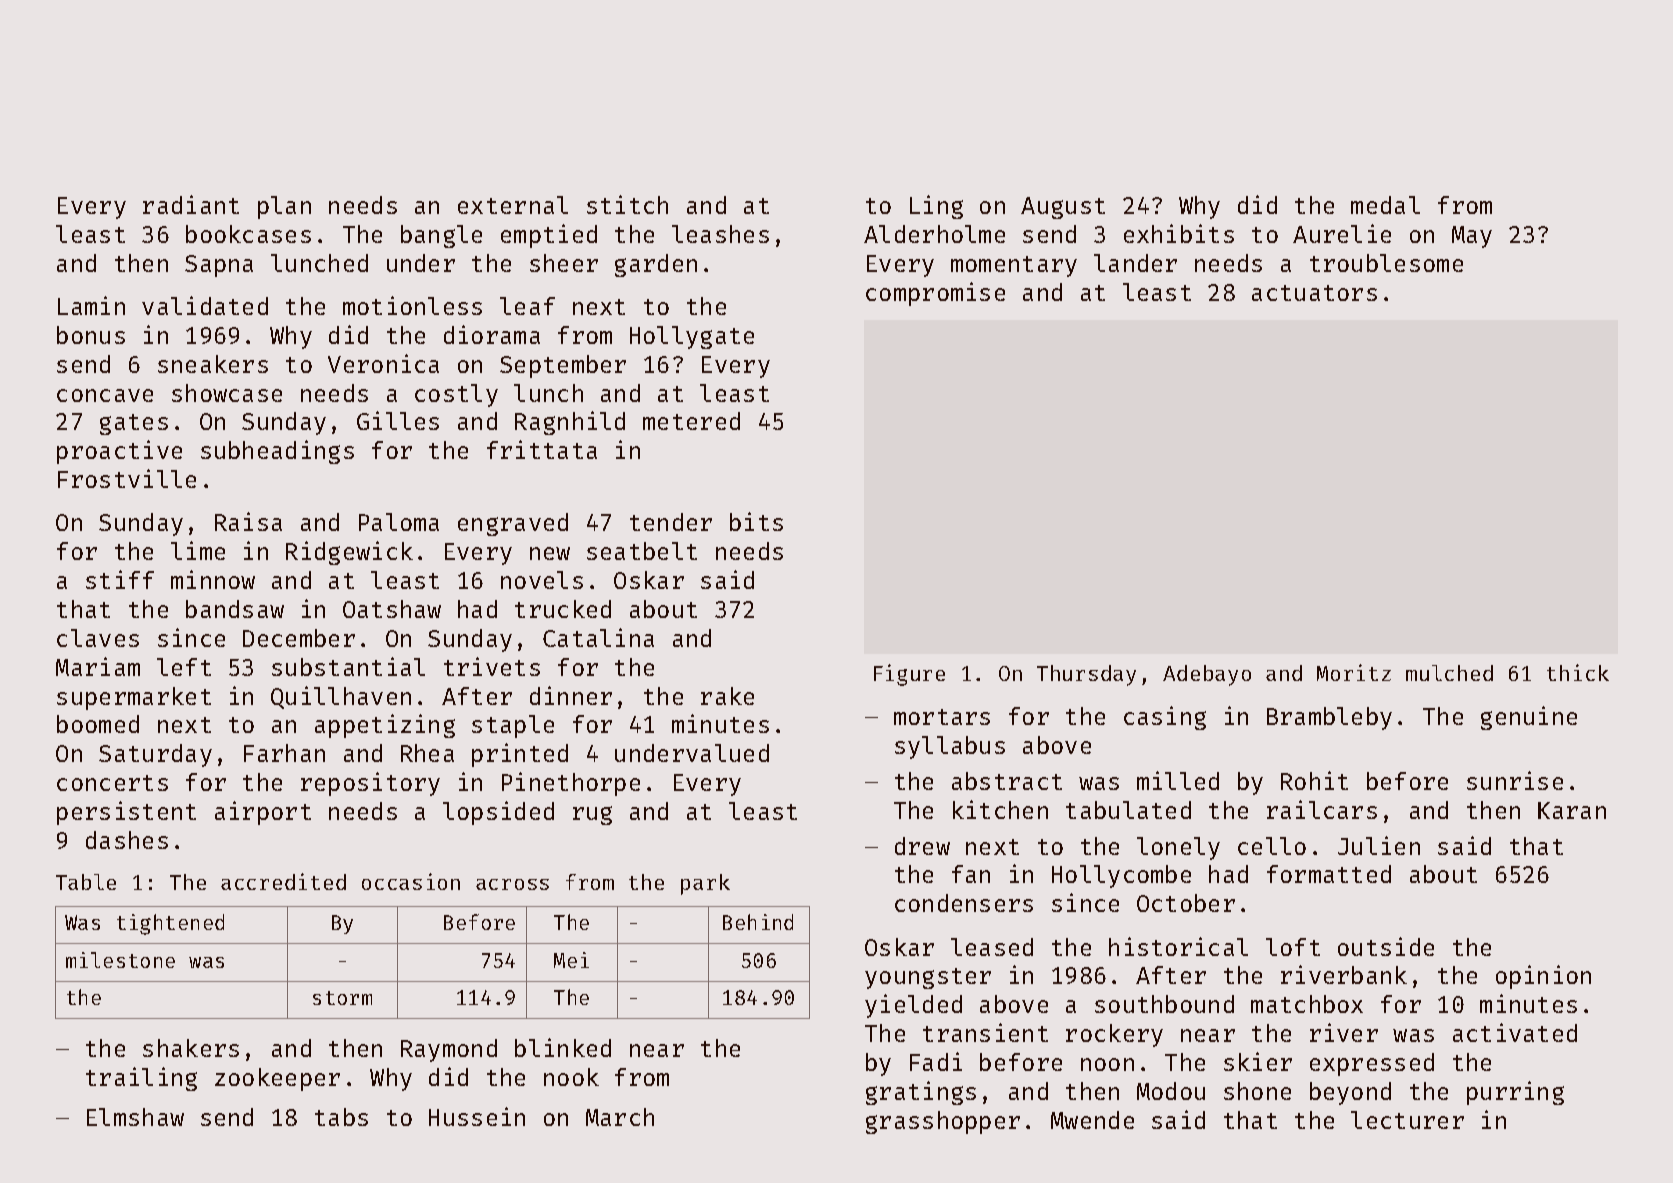  Describe the element at coordinates (1578, 672) in the image. I see `thick` at that location.
